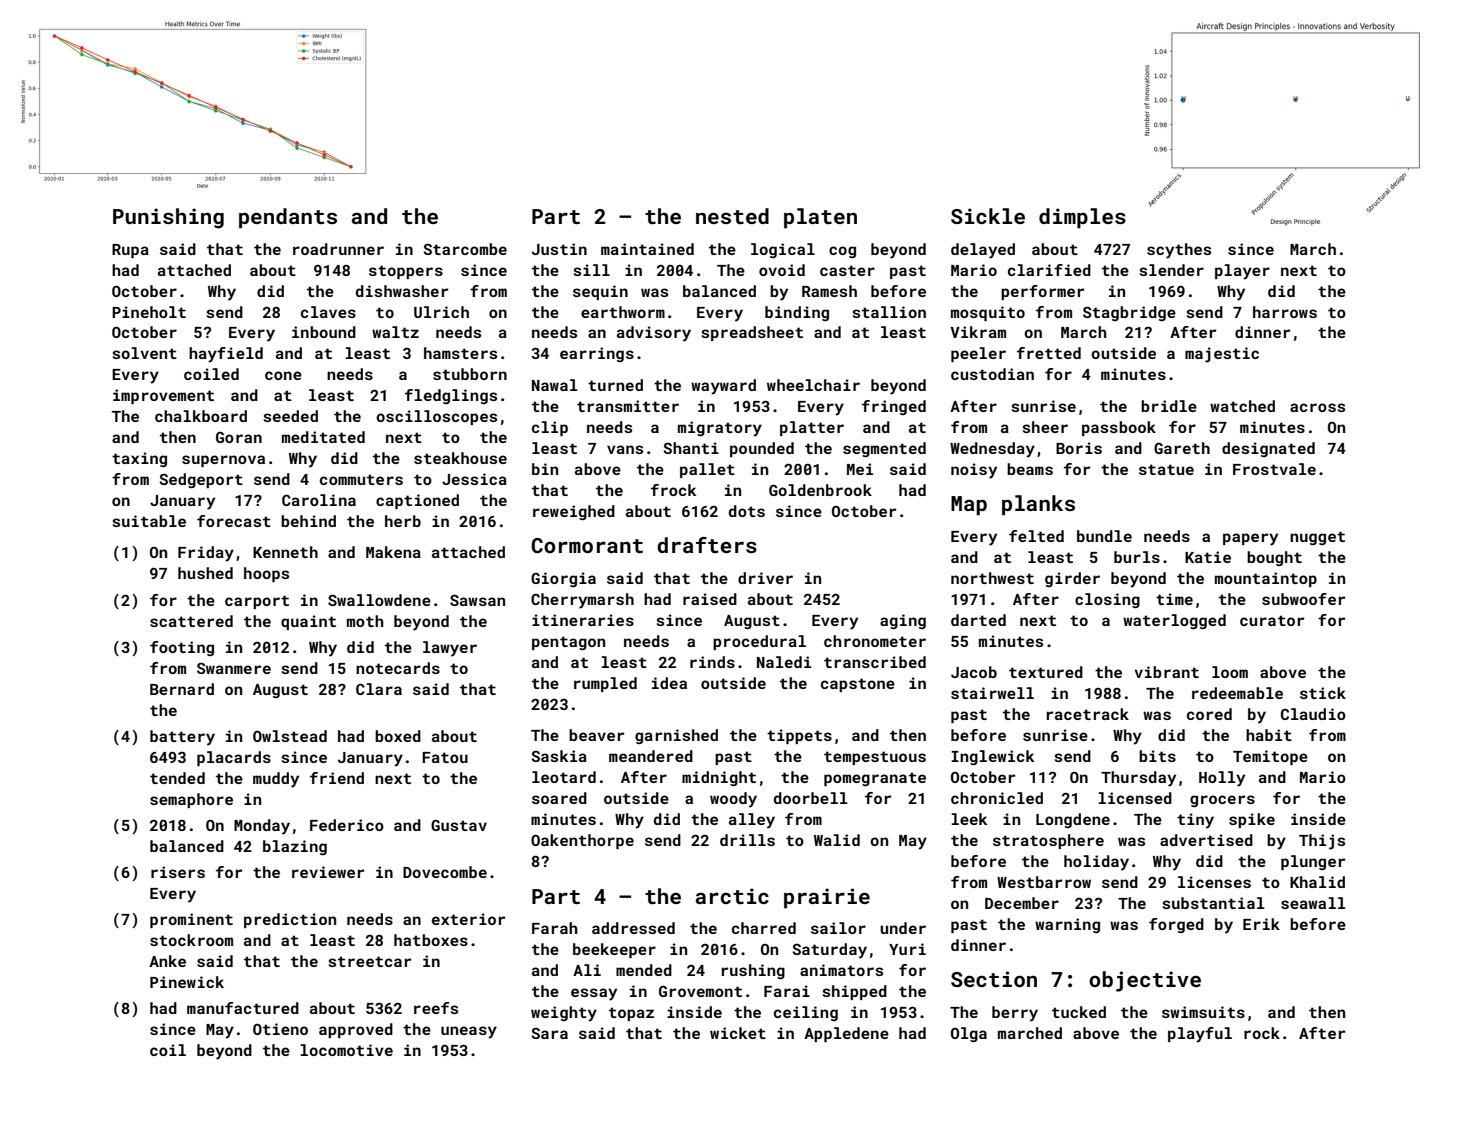 The image size is (1458, 1126). What do you see at coordinates (969, 1035) in the screenshot?
I see `Olga` at bounding box center [969, 1035].
